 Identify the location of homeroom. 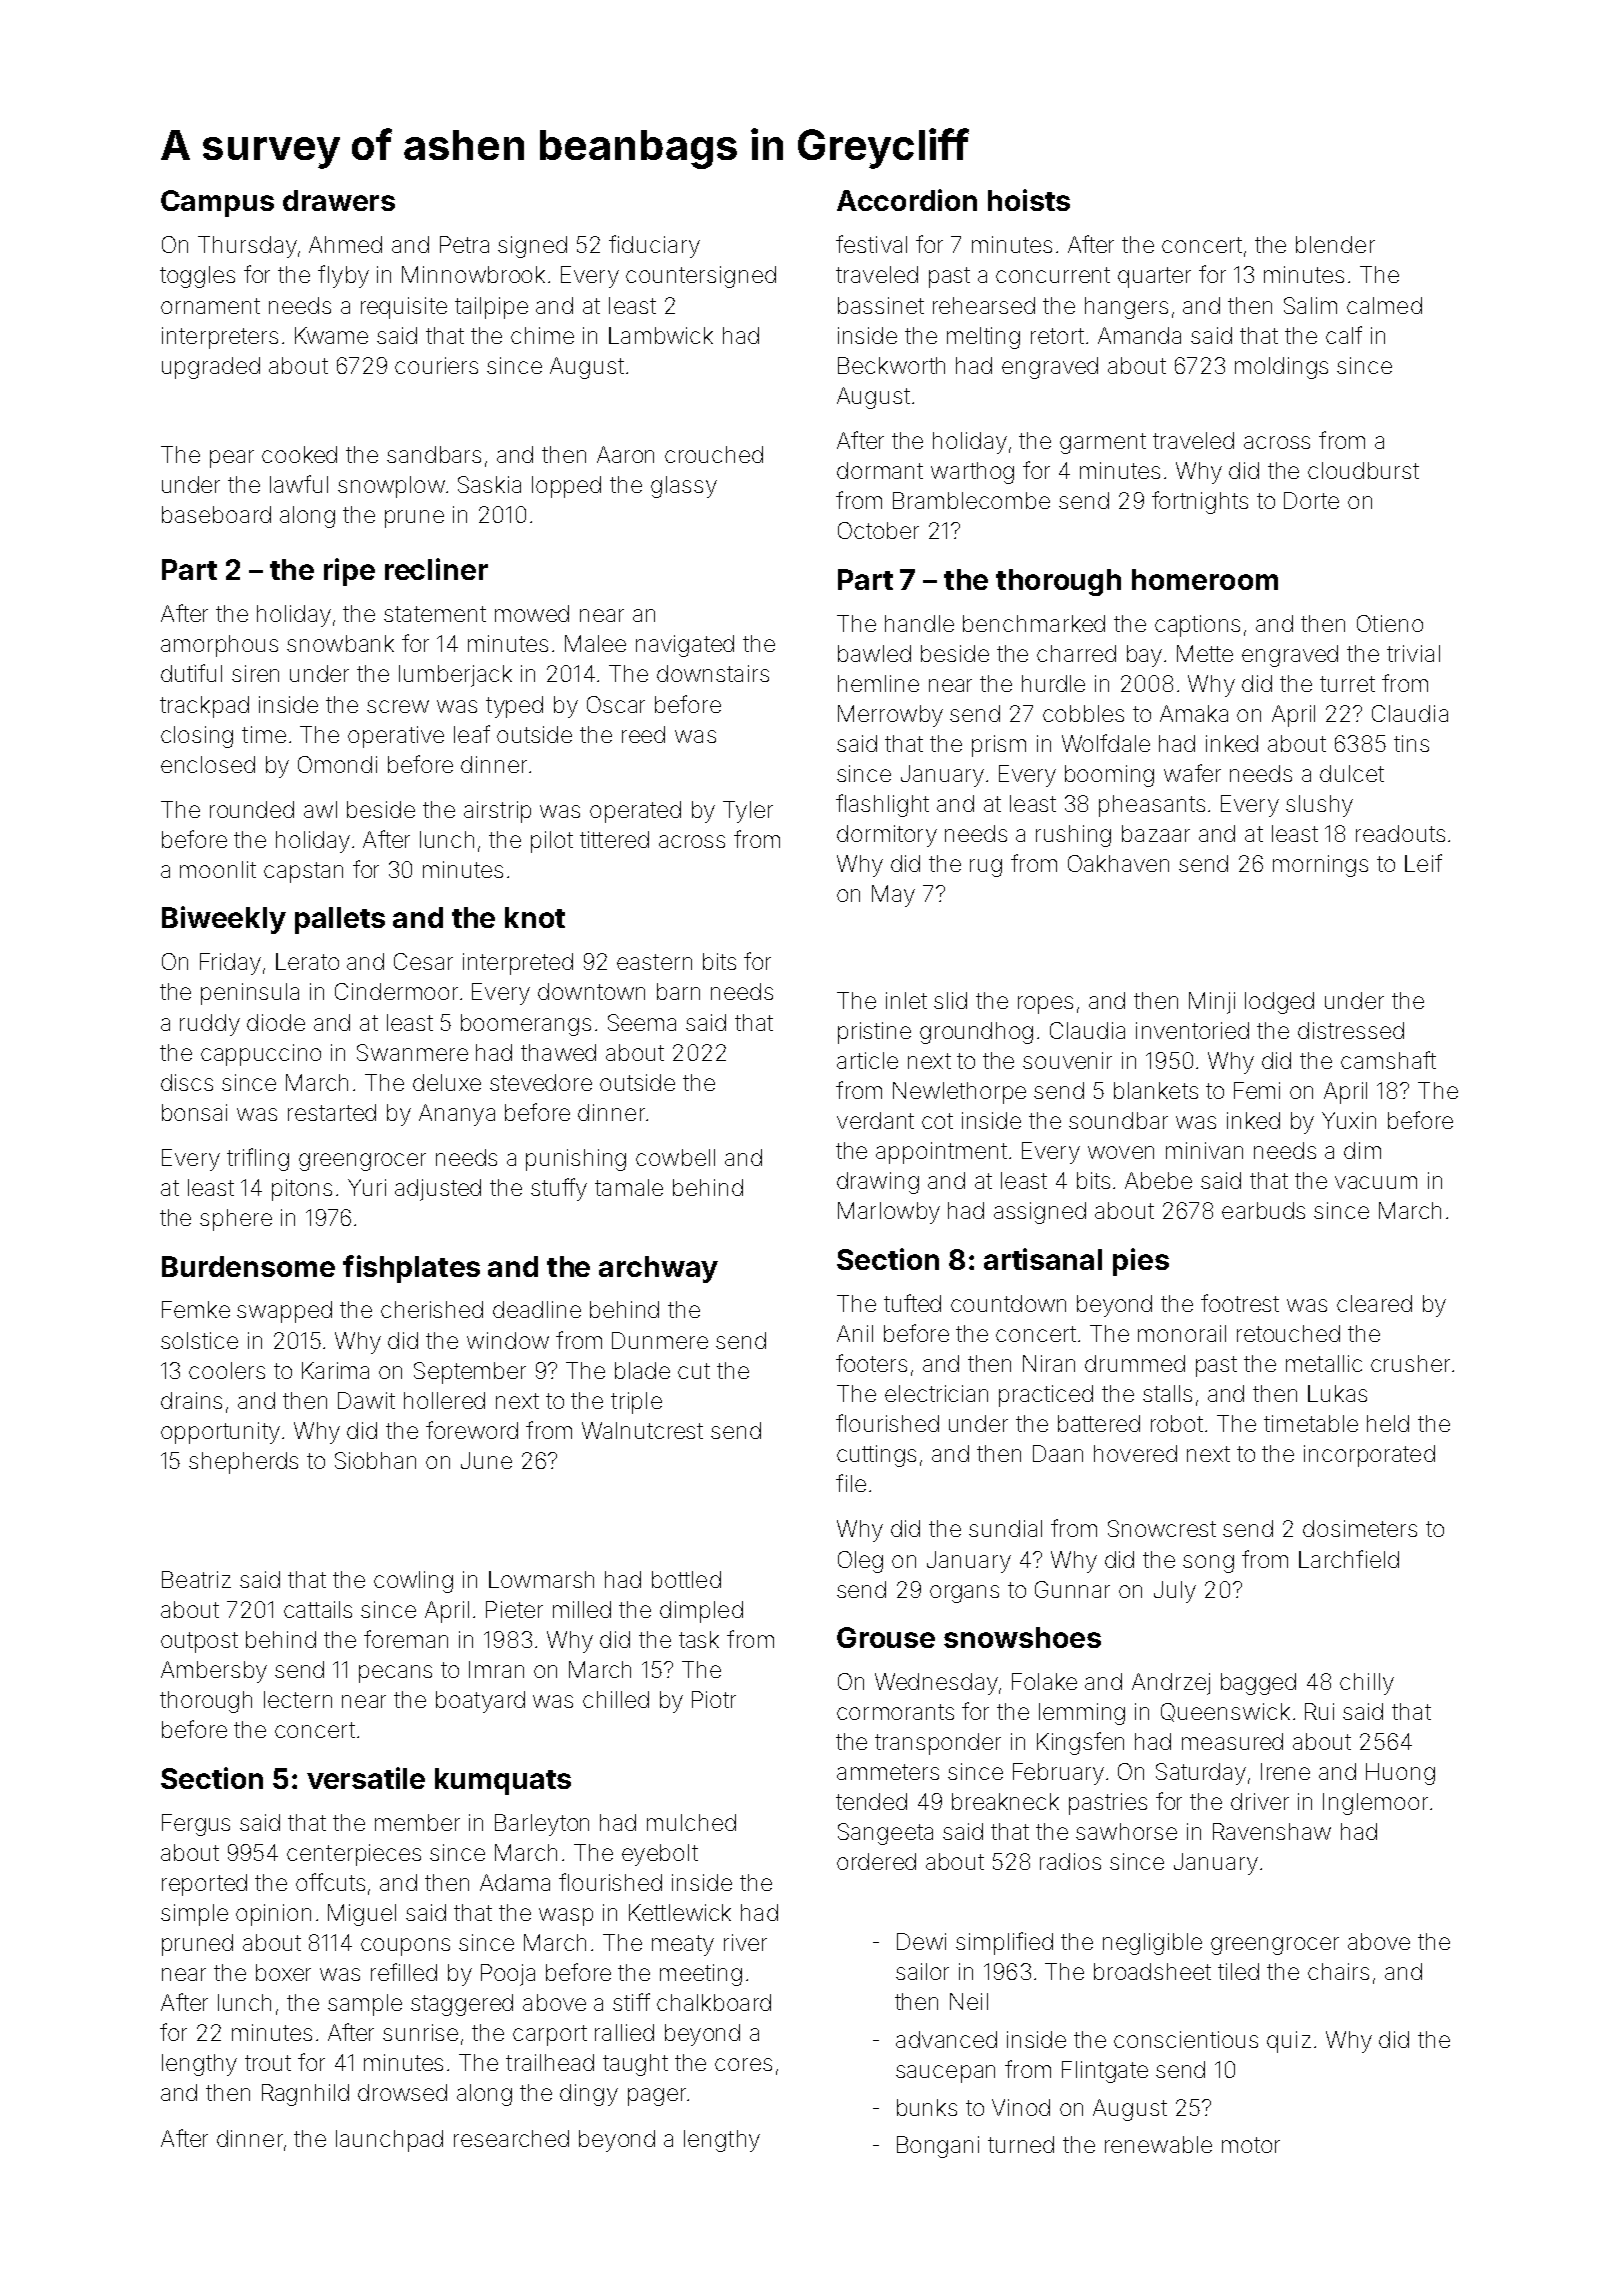
(1205, 579).
